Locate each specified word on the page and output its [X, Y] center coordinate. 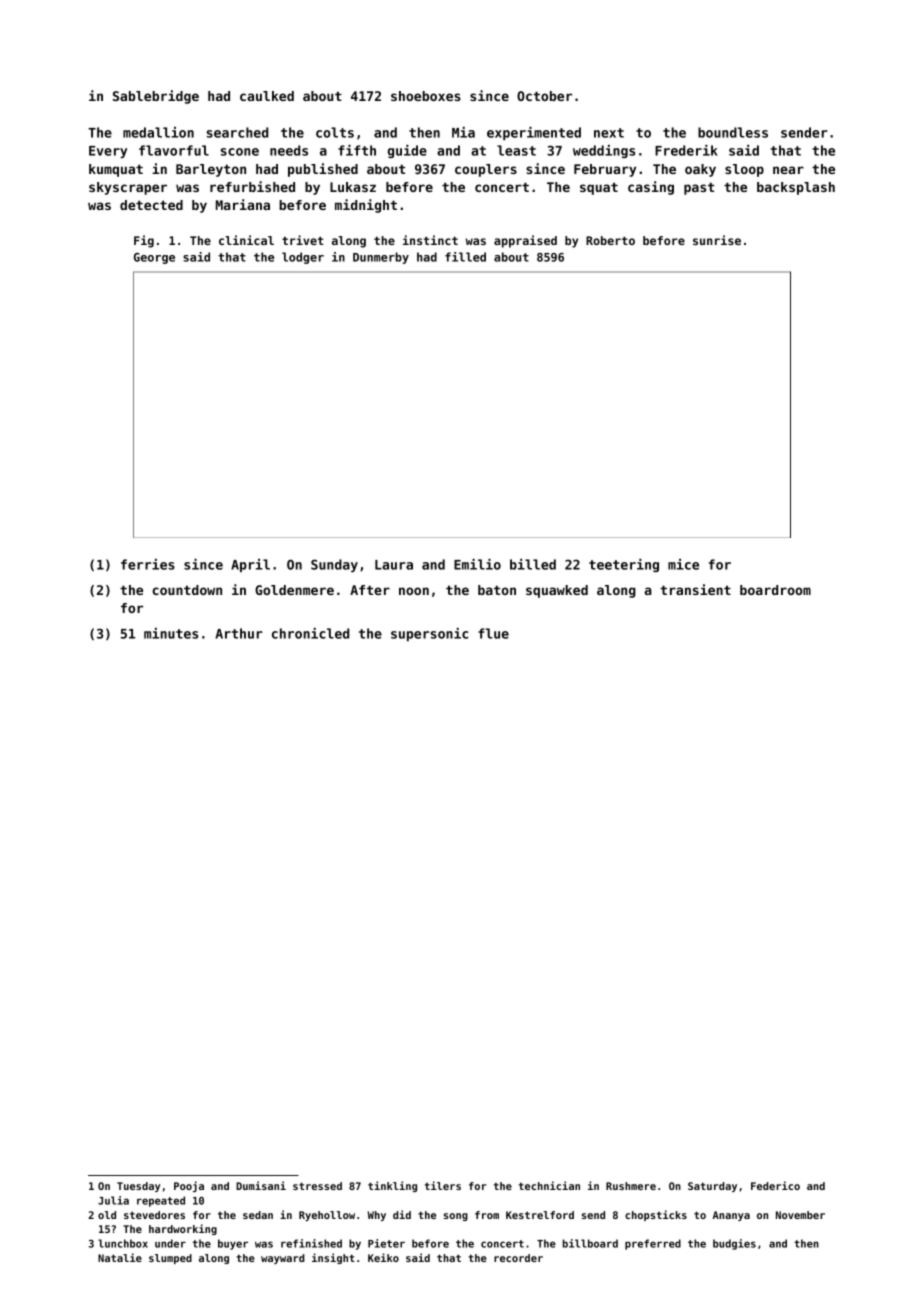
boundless [733, 132]
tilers [443, 1185]
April [250, 565]
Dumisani [261, 1185]
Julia [113, 1200]
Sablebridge [156, 97]
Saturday [712, 1187]
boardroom [775, 590]
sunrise [717, 240]
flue [493, 633]
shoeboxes [426, 96]
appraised [525, 241]
